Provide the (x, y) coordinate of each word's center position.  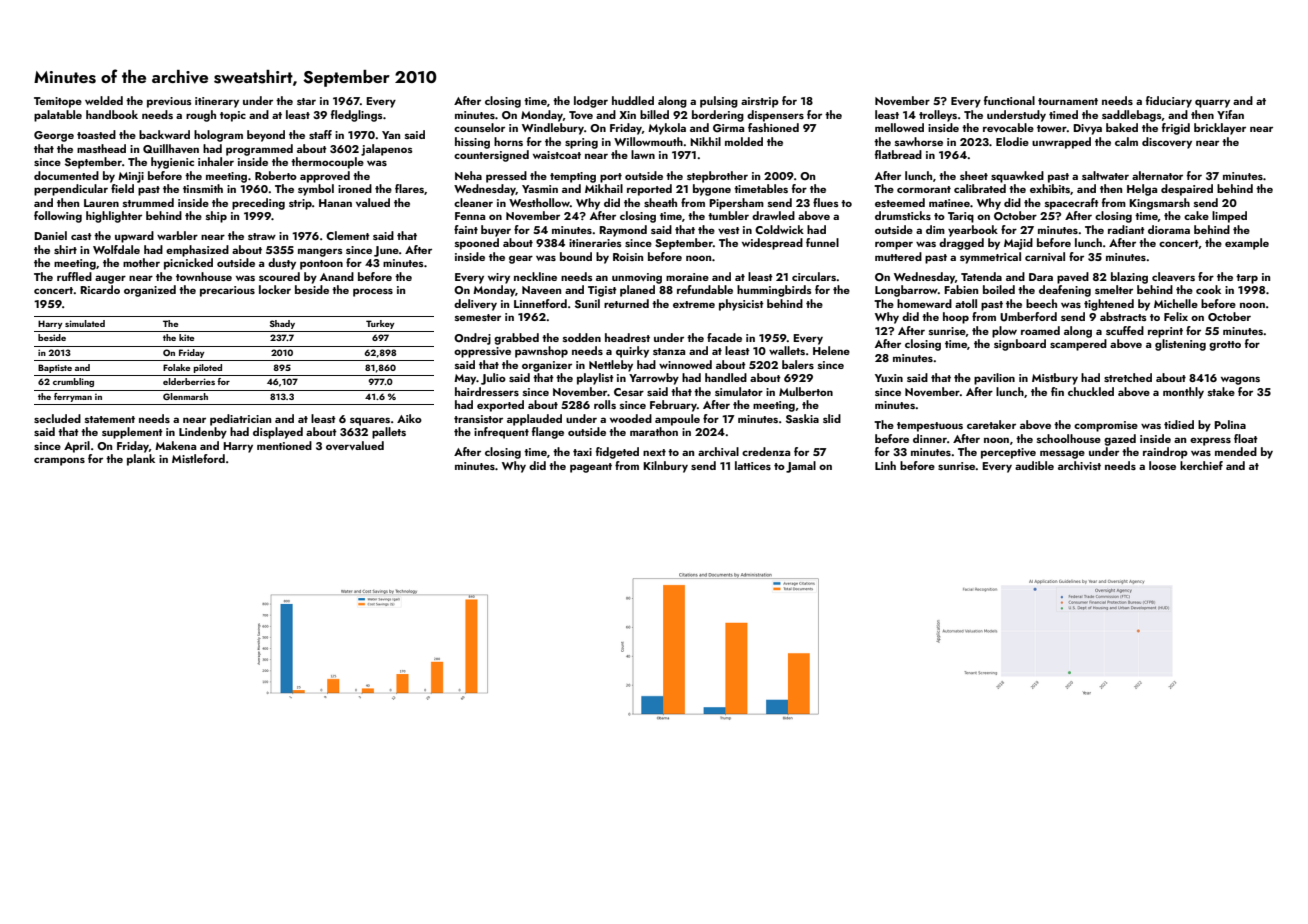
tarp (1247, 279)
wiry (499, 278)
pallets (389, 433)
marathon (654, 431)
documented (66, 175)
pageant (591, 468)
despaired (1187, 190)
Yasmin (540, 189)
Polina (1230, 424)
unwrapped (1061, 143)
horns (508, 141)
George (54, 136)
